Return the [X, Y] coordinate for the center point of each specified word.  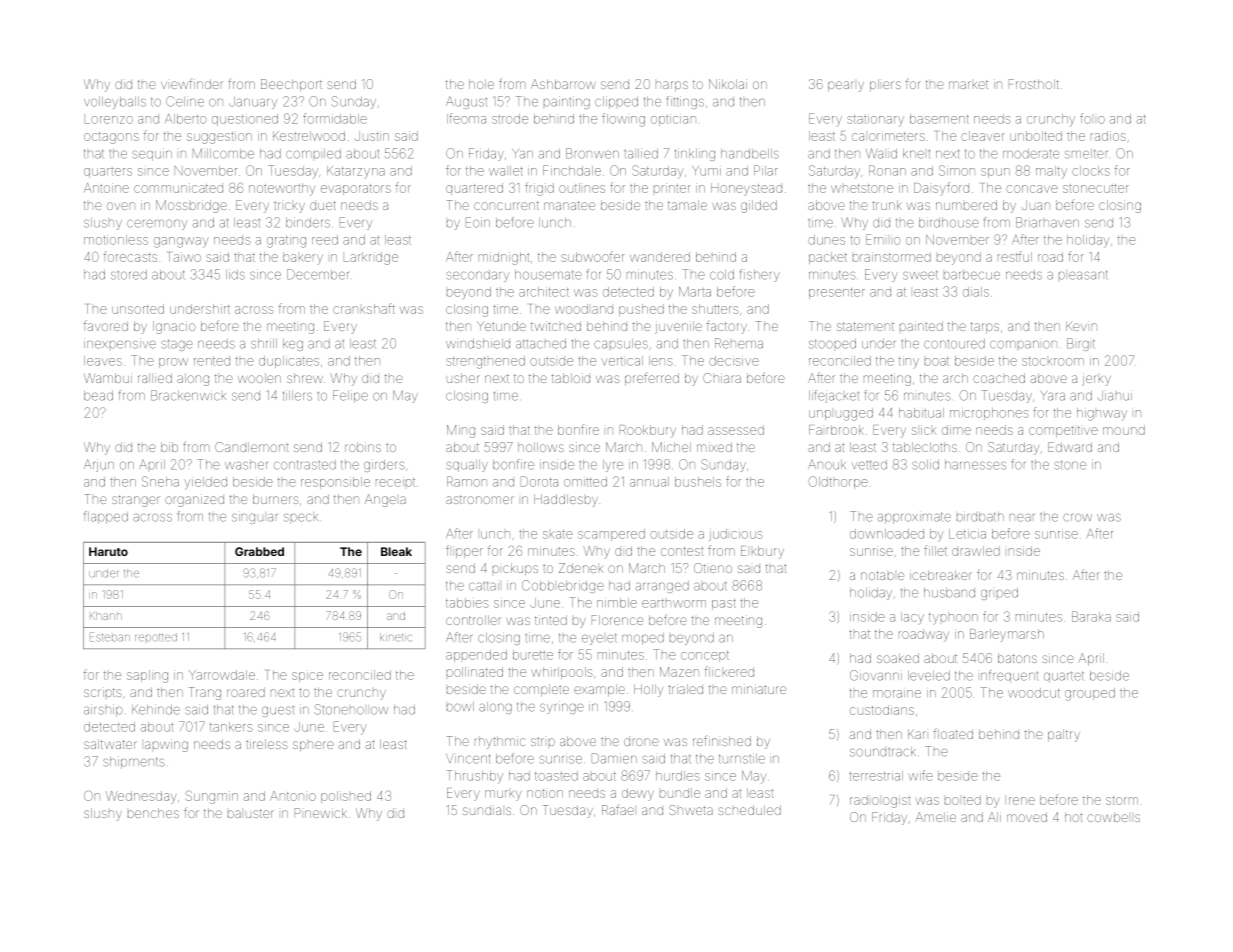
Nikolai [728, 84]
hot [1073, 817]
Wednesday [141, 797]
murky [503, 795]
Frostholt [1034, 84]
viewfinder [192, 84]
